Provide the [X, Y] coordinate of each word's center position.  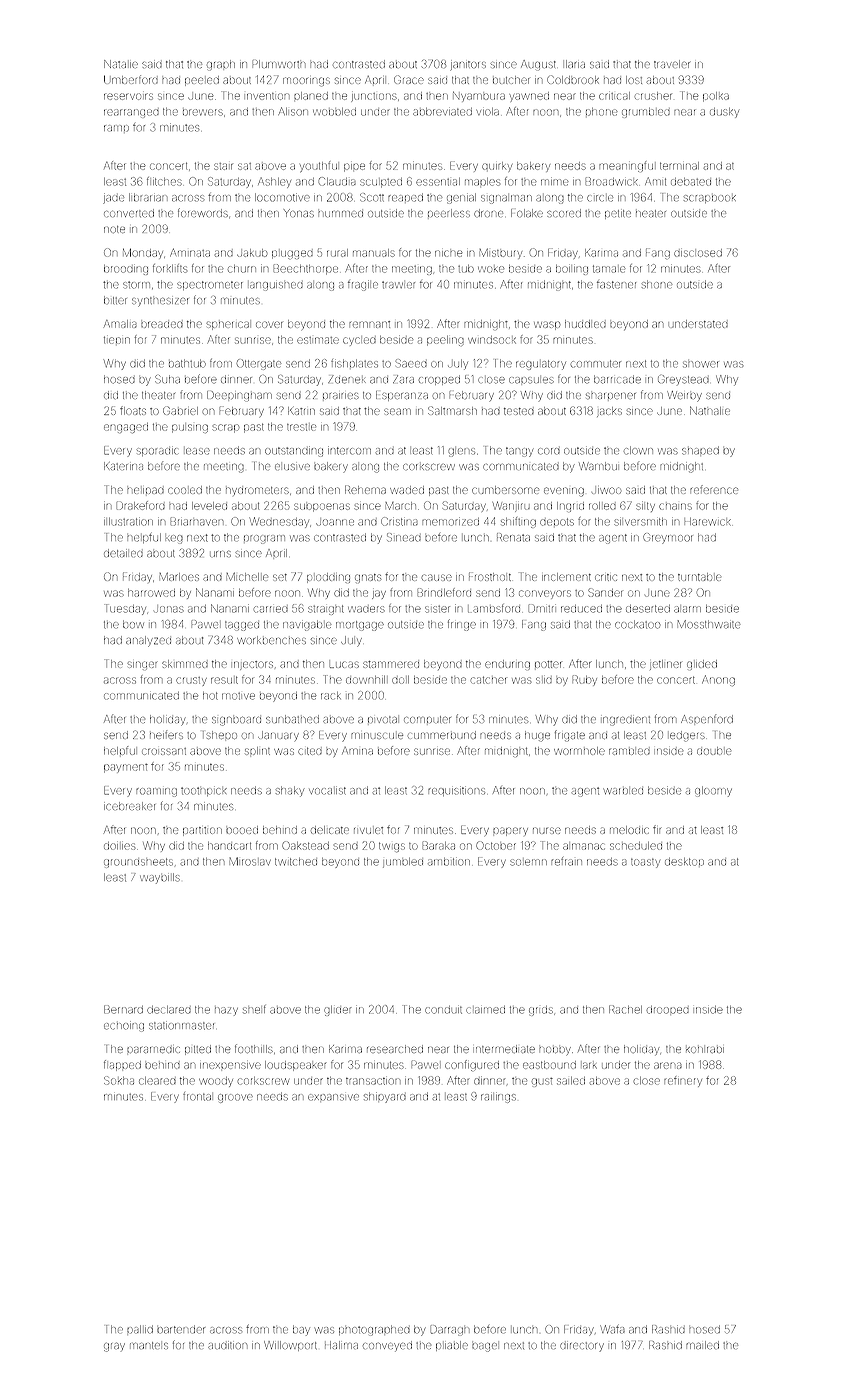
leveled [209, 506]
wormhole [579, 751]
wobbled [334, 112]
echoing [124, 1027]
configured [472, 1065]
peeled [202, 81]
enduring [507, 665]
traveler [672, 64]
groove [235, 1098]
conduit [444, 1010]
